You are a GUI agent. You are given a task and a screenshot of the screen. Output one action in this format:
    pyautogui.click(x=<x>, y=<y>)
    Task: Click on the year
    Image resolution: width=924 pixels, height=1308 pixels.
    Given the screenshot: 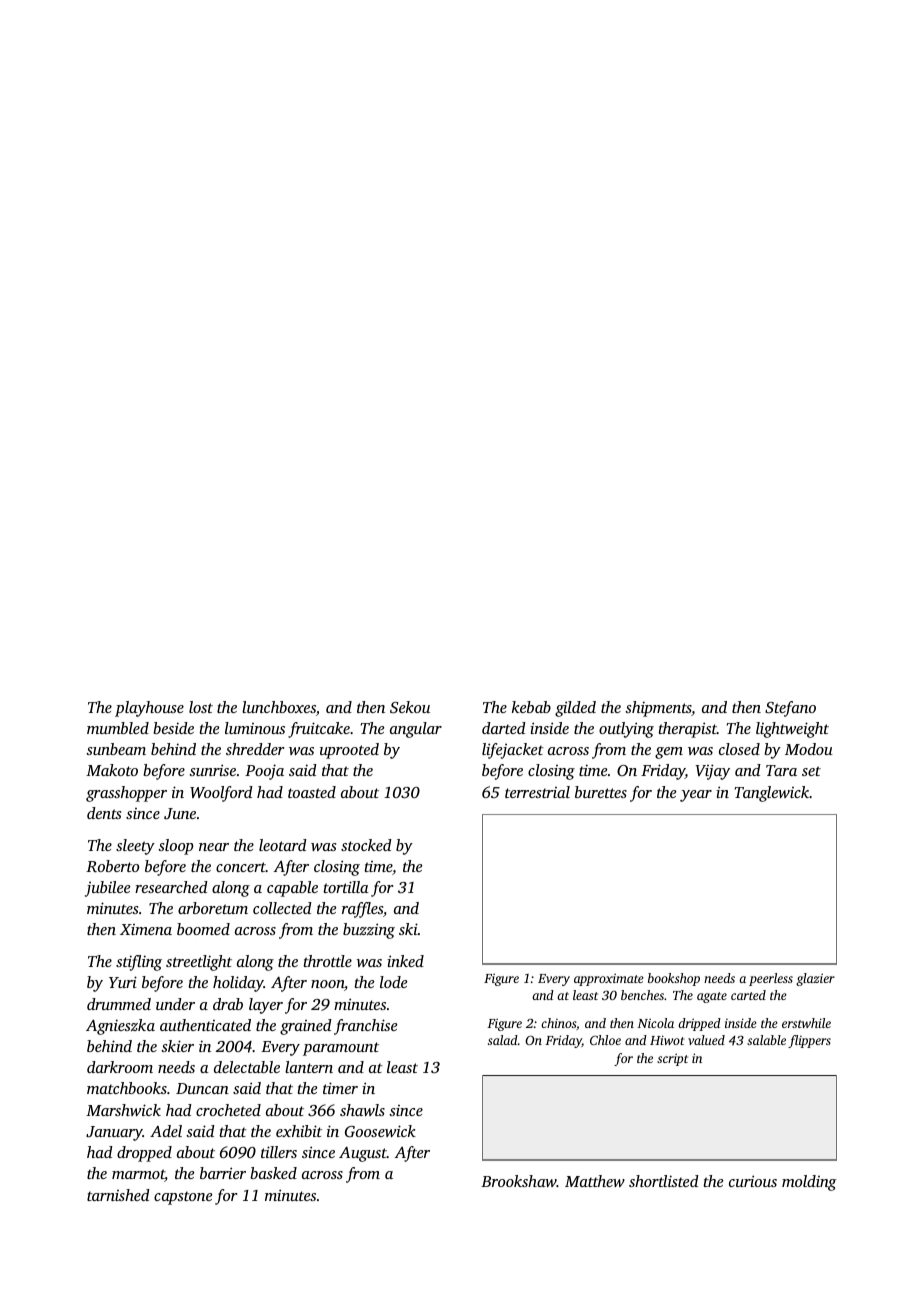 What is the action you would take?
    pyautogui.click(x=696, y=796)
